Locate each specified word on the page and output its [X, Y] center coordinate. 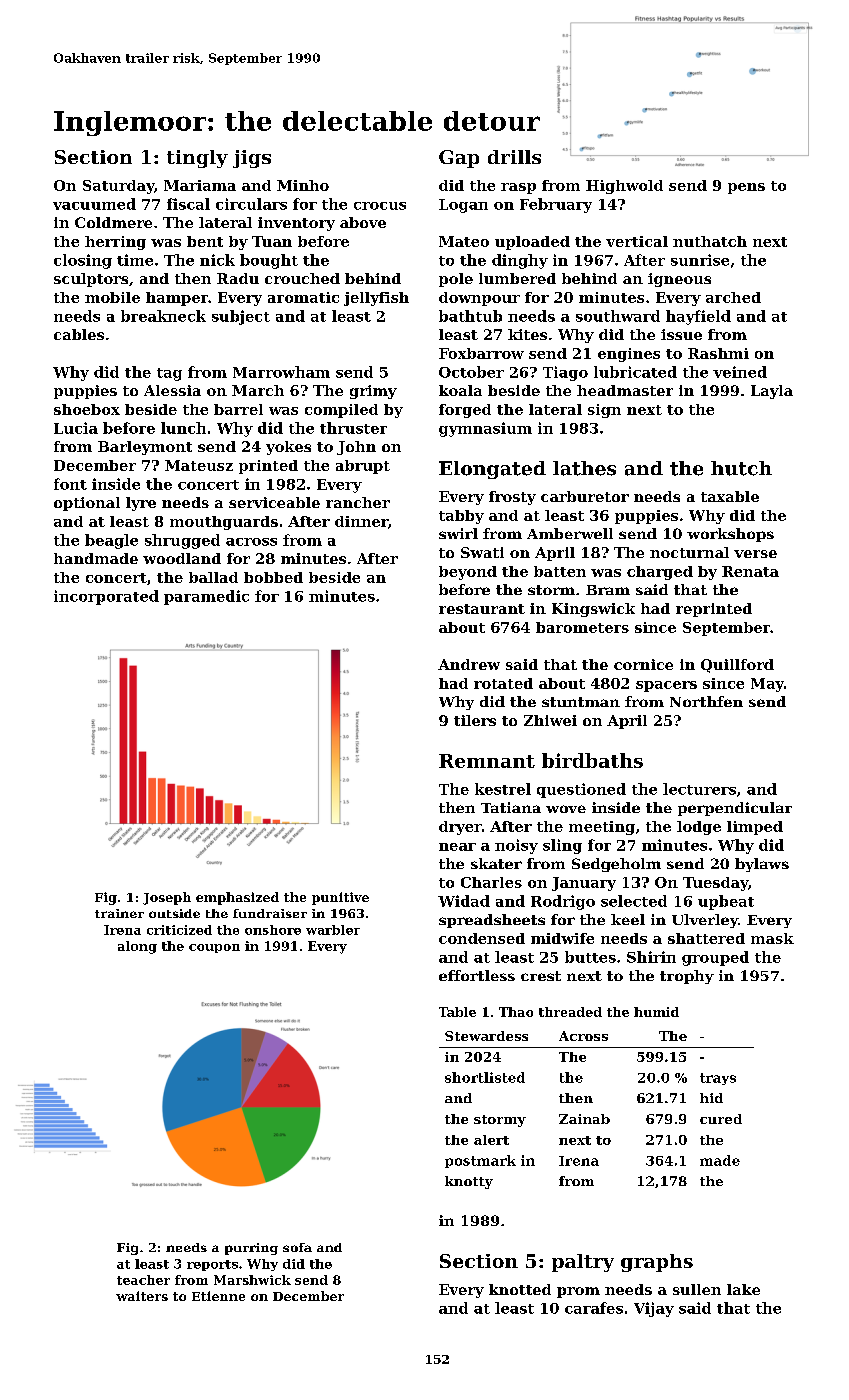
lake [743, 1289]
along [137, 947]
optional [87, 504]
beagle [111, 541]
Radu [238, 278]
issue [681, 334]
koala [460, 390]
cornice [643, 664]
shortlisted [485, 1077]
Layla [772, 392]
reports [212, 1265]
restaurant [482, 609]
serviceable [274, 502]
